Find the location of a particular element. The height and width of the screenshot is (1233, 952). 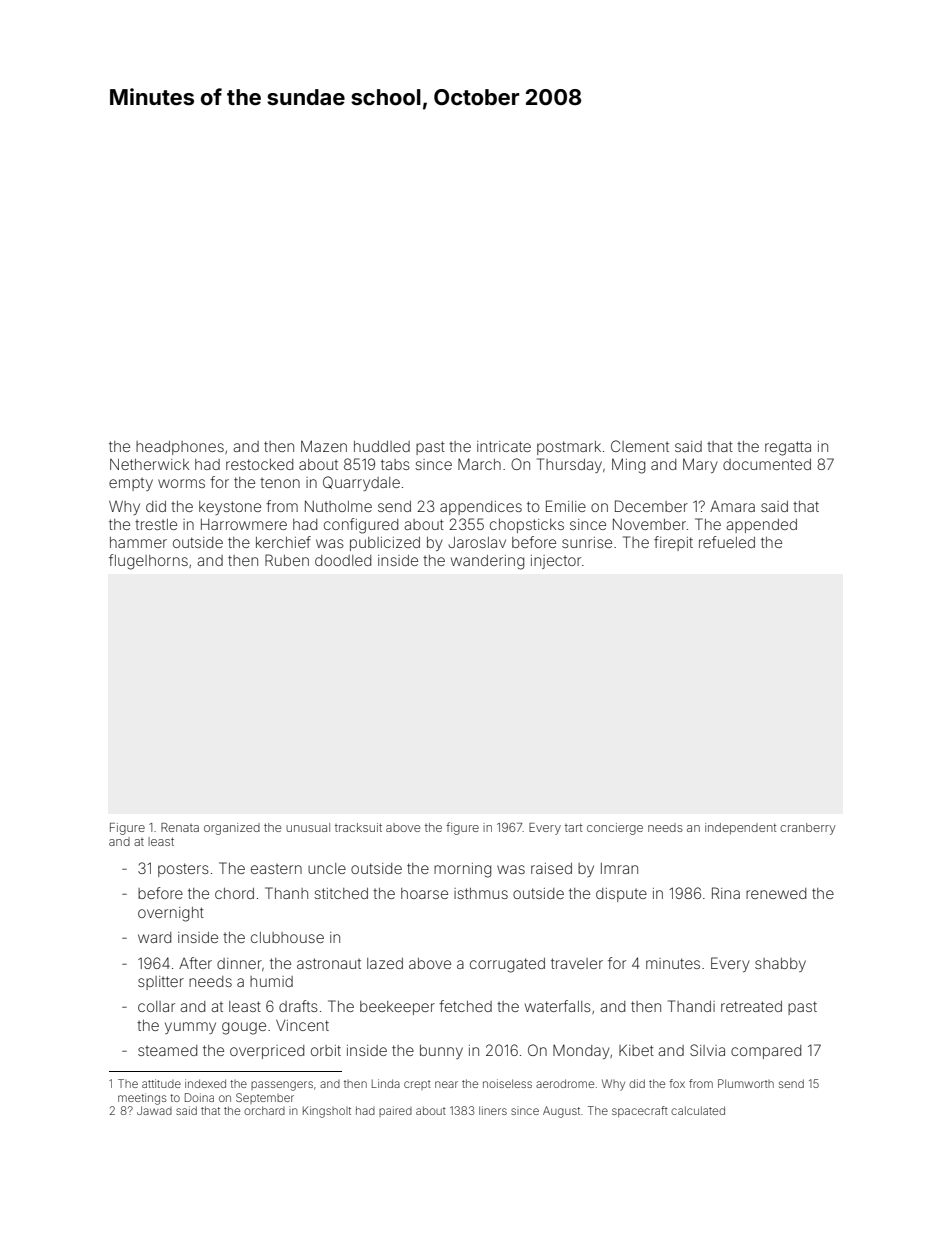

Mazen is located at coordinates (324, 446).
